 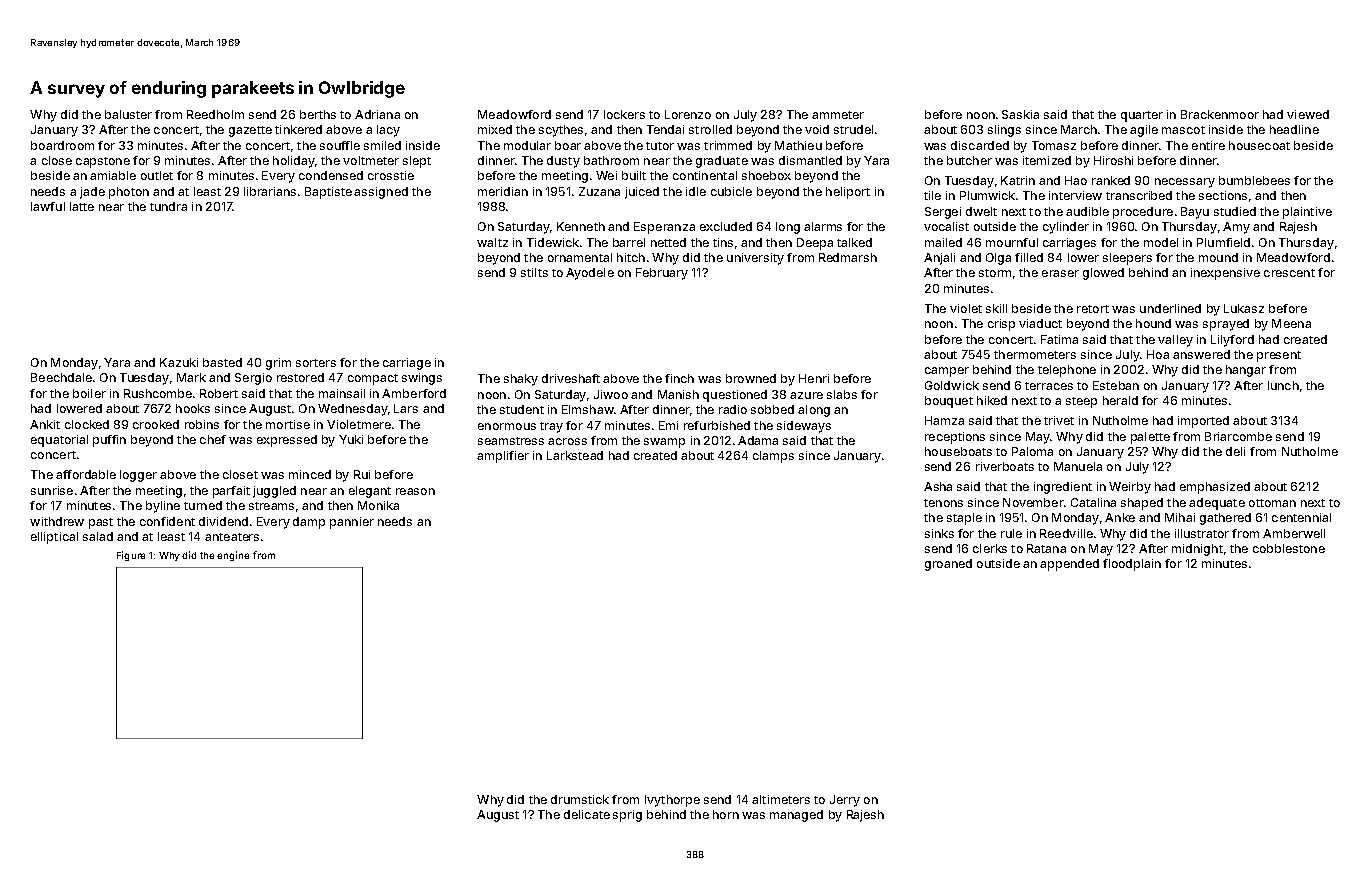 What do you see at coordinates (103, 162) in the document?
I see `capstone` at bounding box center [103, 162].
